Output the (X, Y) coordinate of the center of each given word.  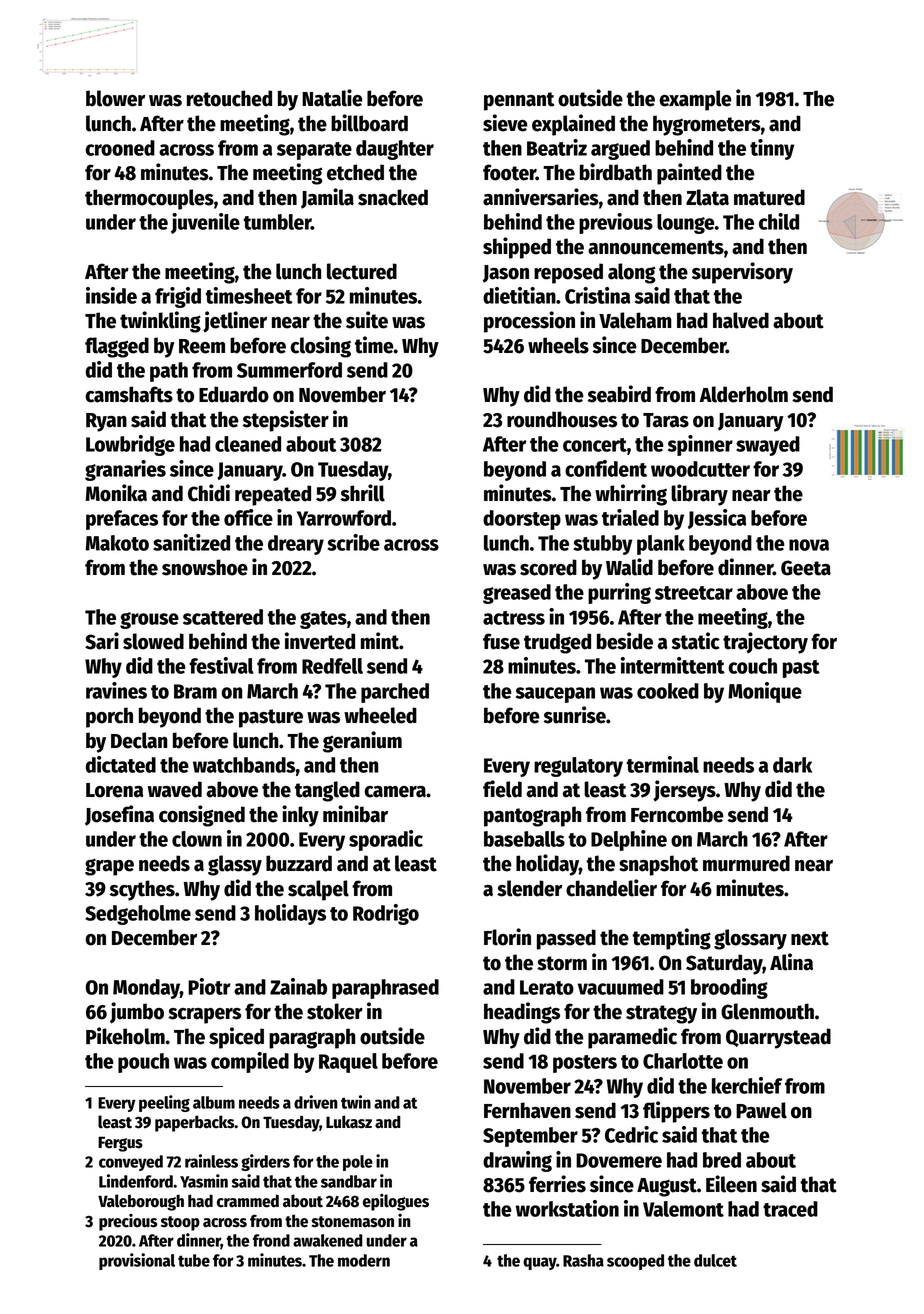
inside (111, 295)
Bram (195, 691)
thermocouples (149, 199)
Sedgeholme (138, 915)
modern (364, 1260)
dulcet (715, 1260)
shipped (517, 248)
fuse (501, 641)
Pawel (761, 1110)
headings (522, 1013)
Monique (765, 692)
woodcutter (700, 469)
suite (367, 320)
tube (194, 1260)
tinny (772, 149)
